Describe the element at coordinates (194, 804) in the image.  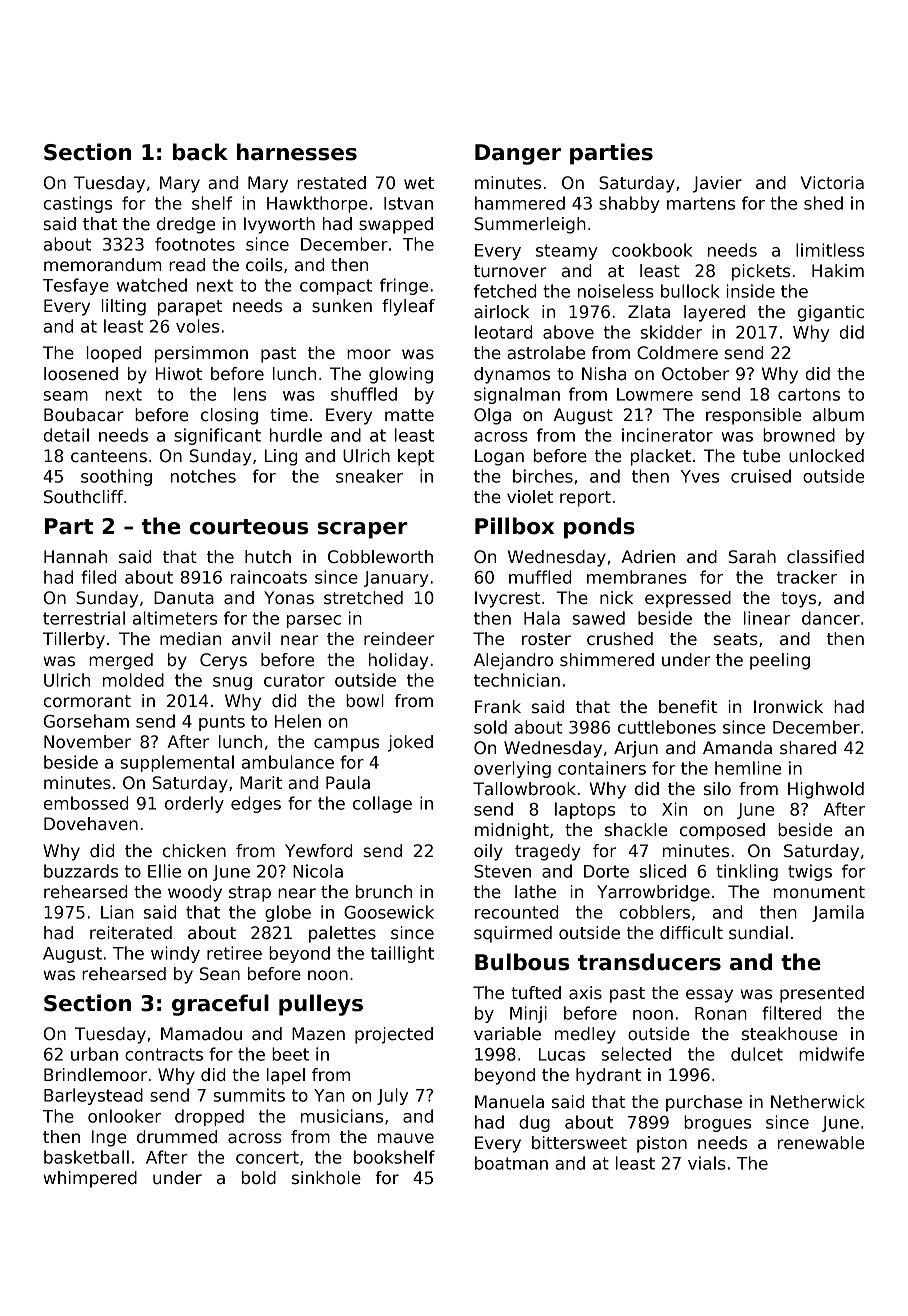
I see `orderly` at that location.
